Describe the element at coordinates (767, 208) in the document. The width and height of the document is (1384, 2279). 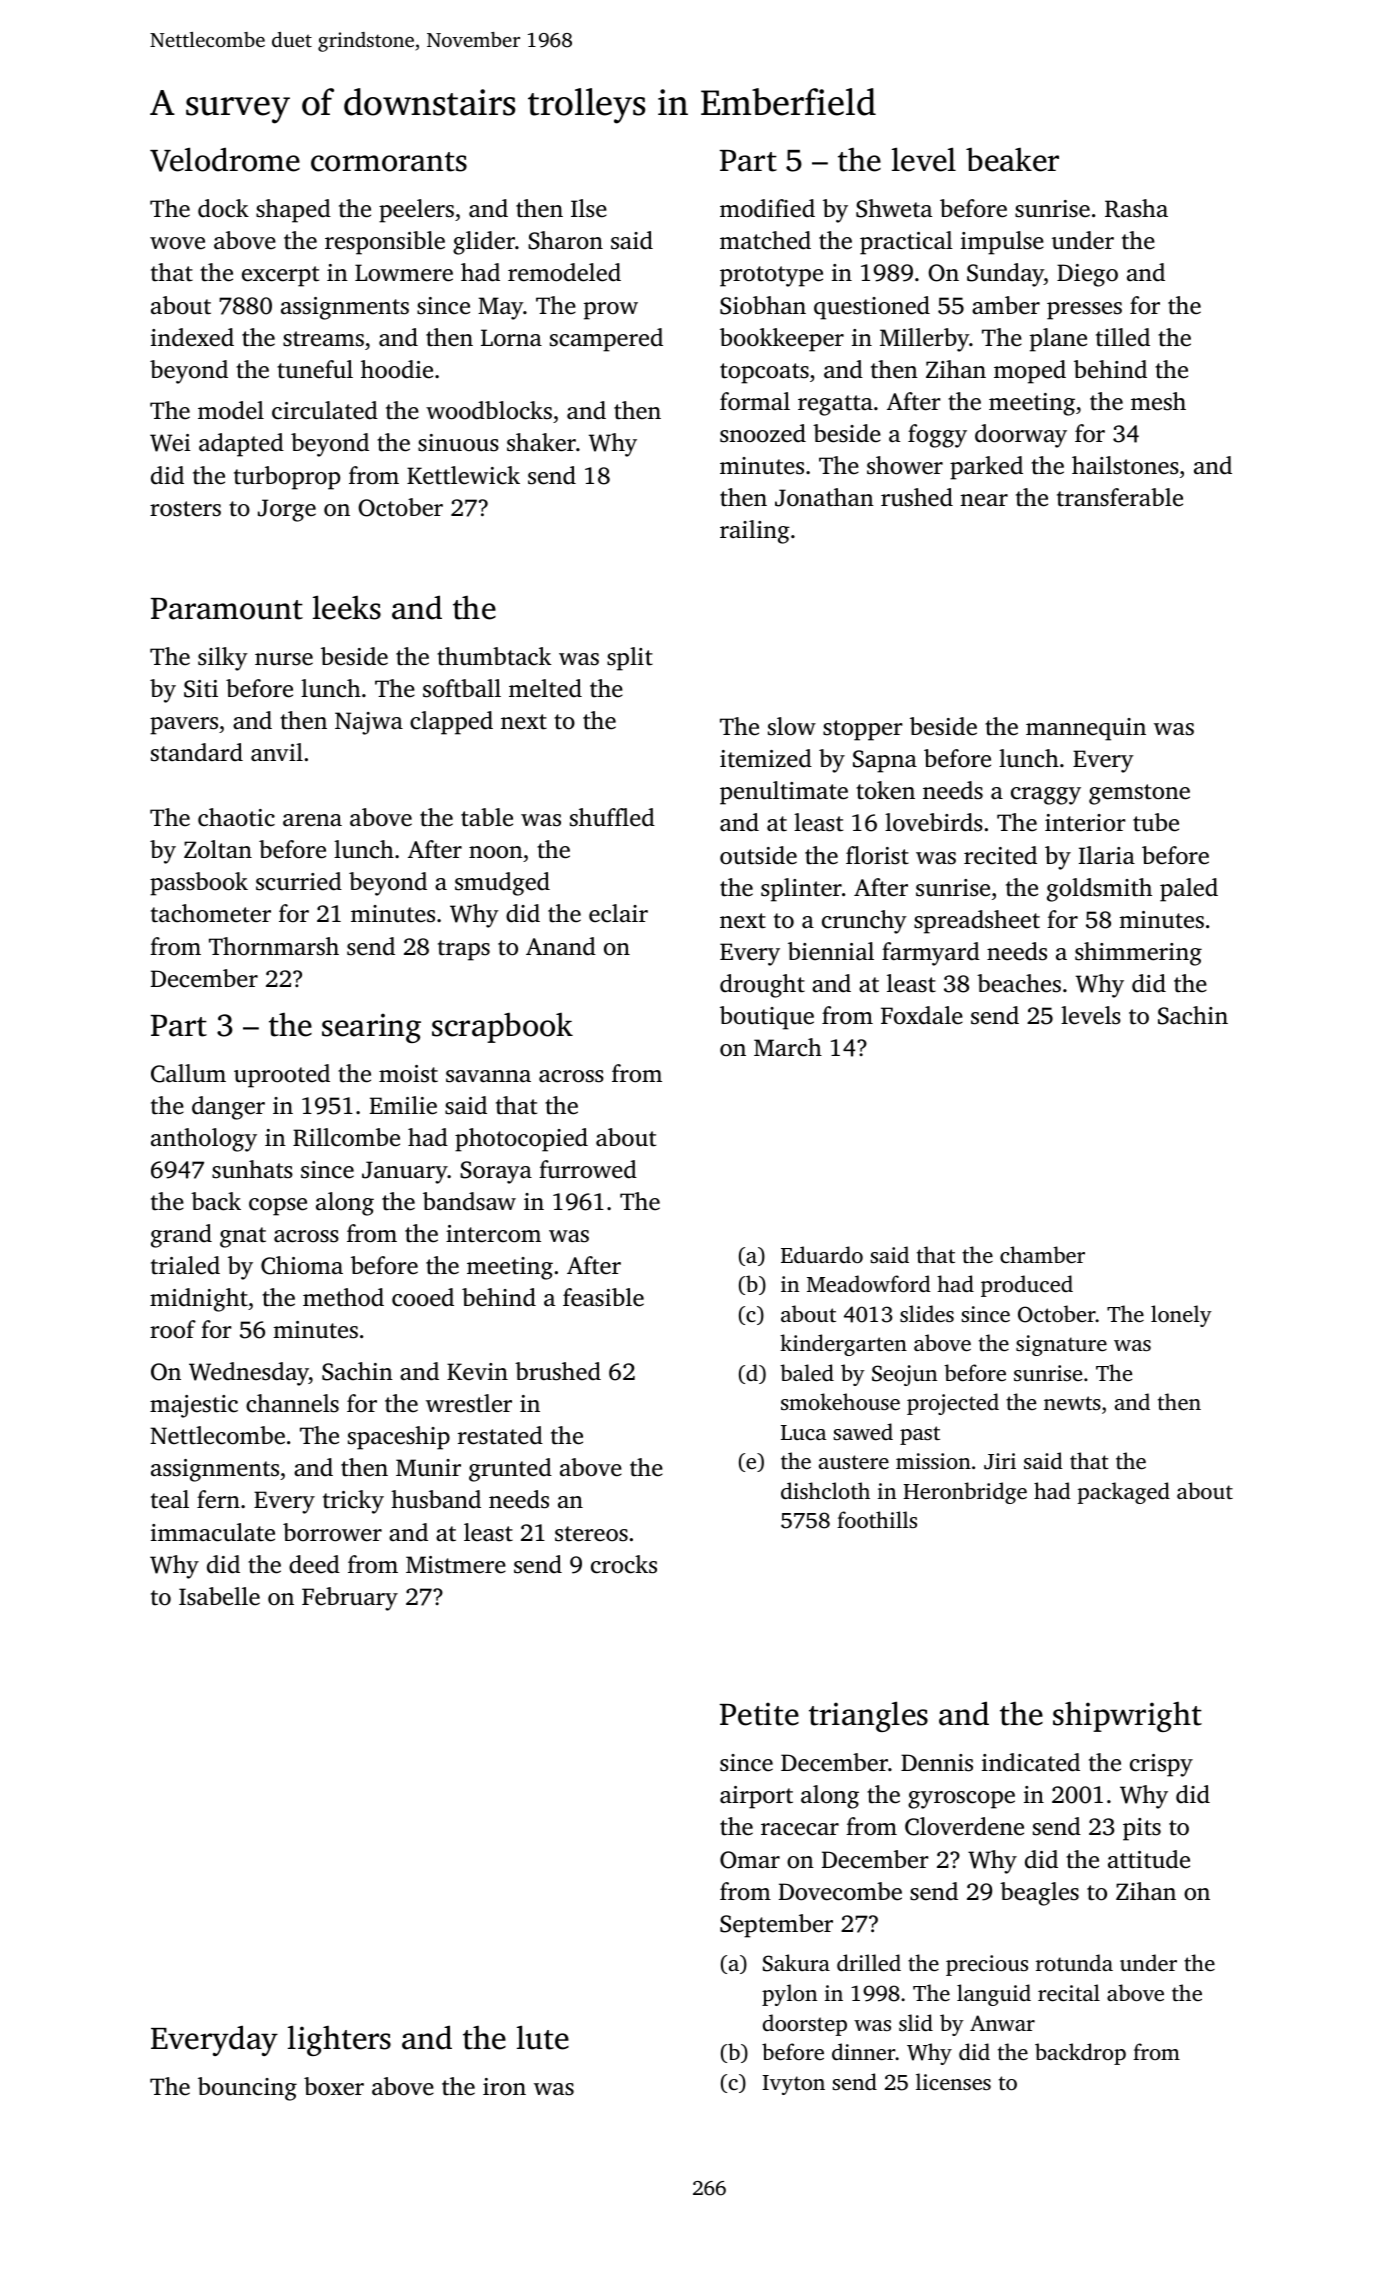
I see `modified` at that location.
